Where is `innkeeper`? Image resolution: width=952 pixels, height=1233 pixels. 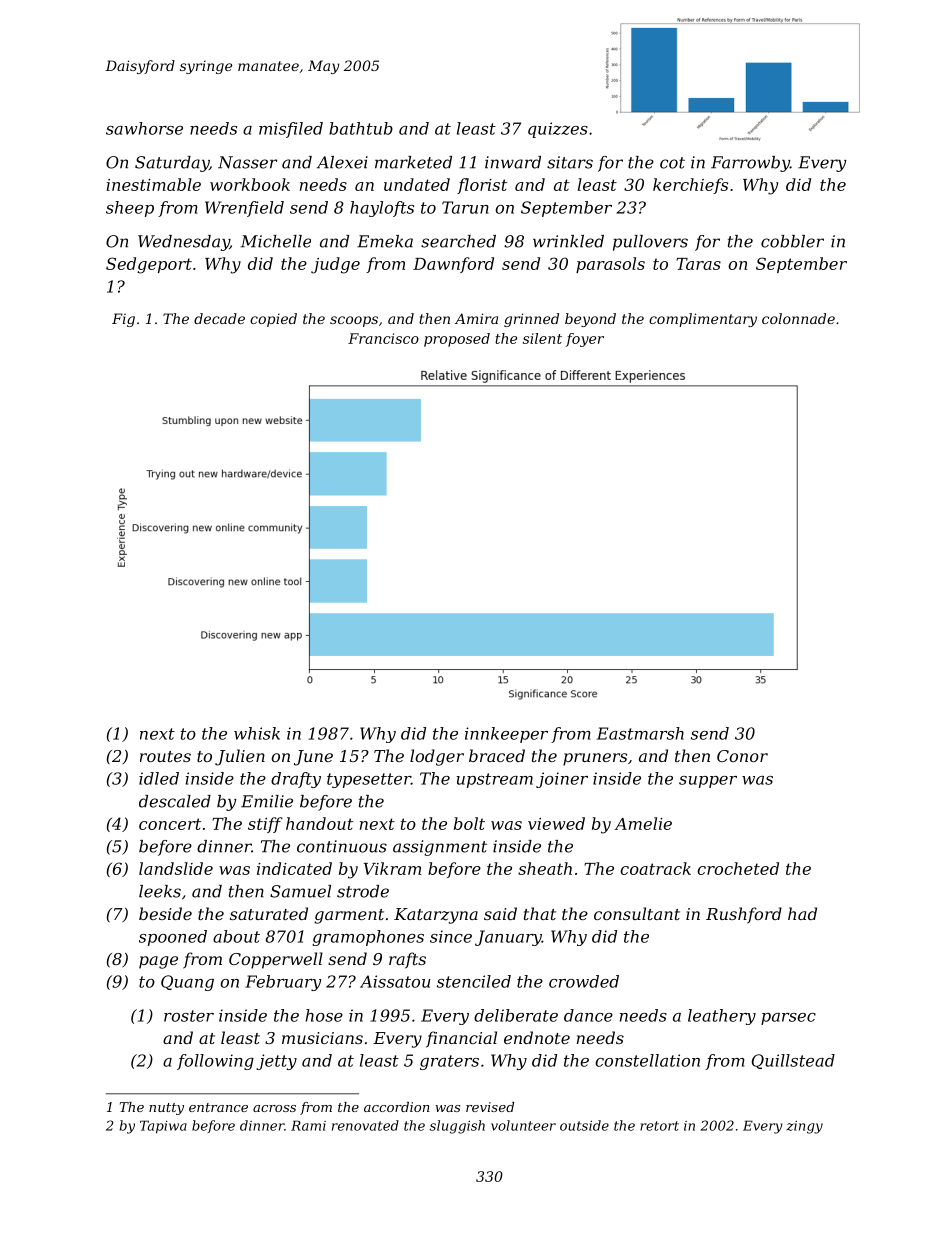 innkeeper is located at coordinates (506, 735).
